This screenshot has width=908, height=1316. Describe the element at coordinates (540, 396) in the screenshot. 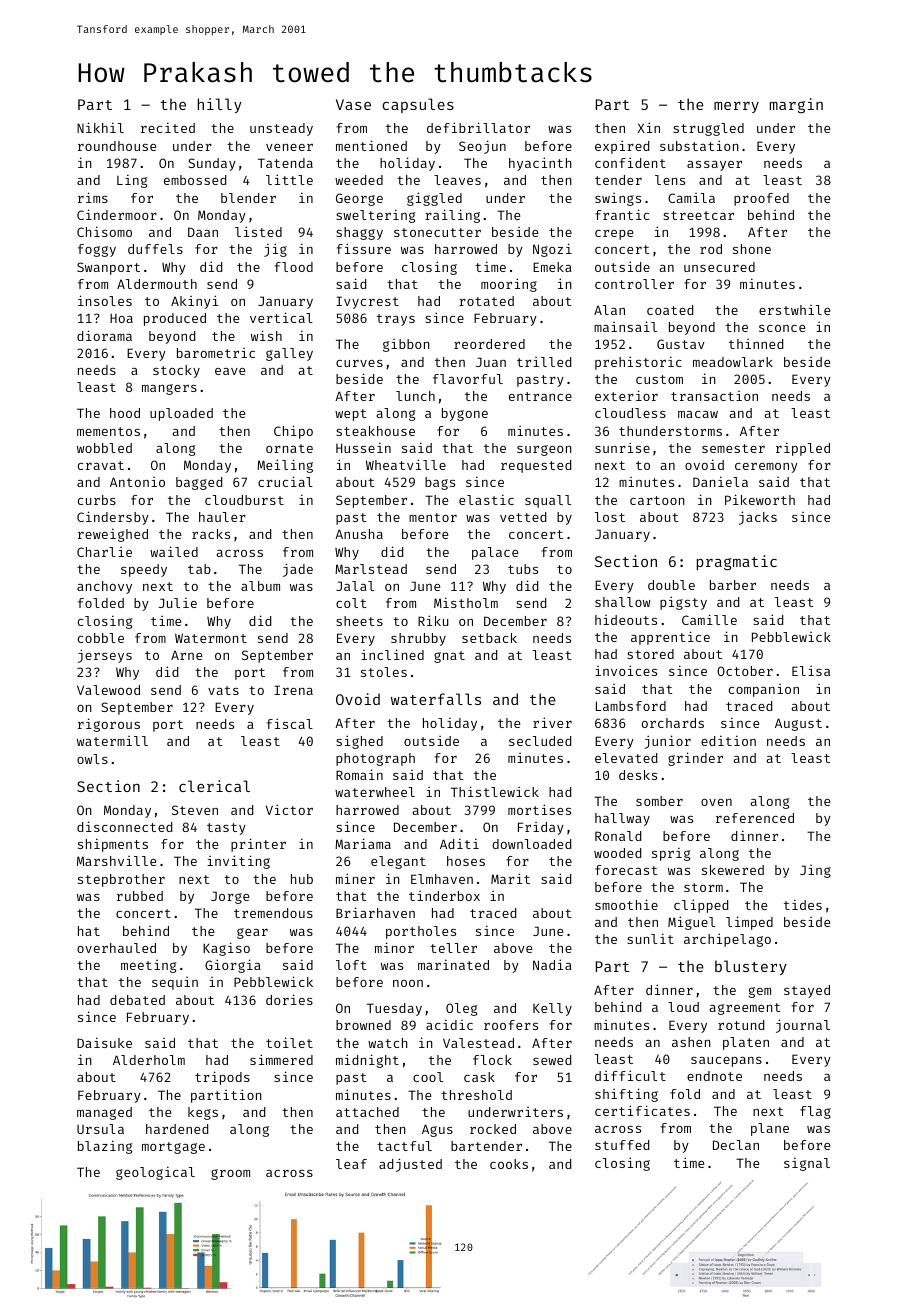

I see `entrance` at that location.
